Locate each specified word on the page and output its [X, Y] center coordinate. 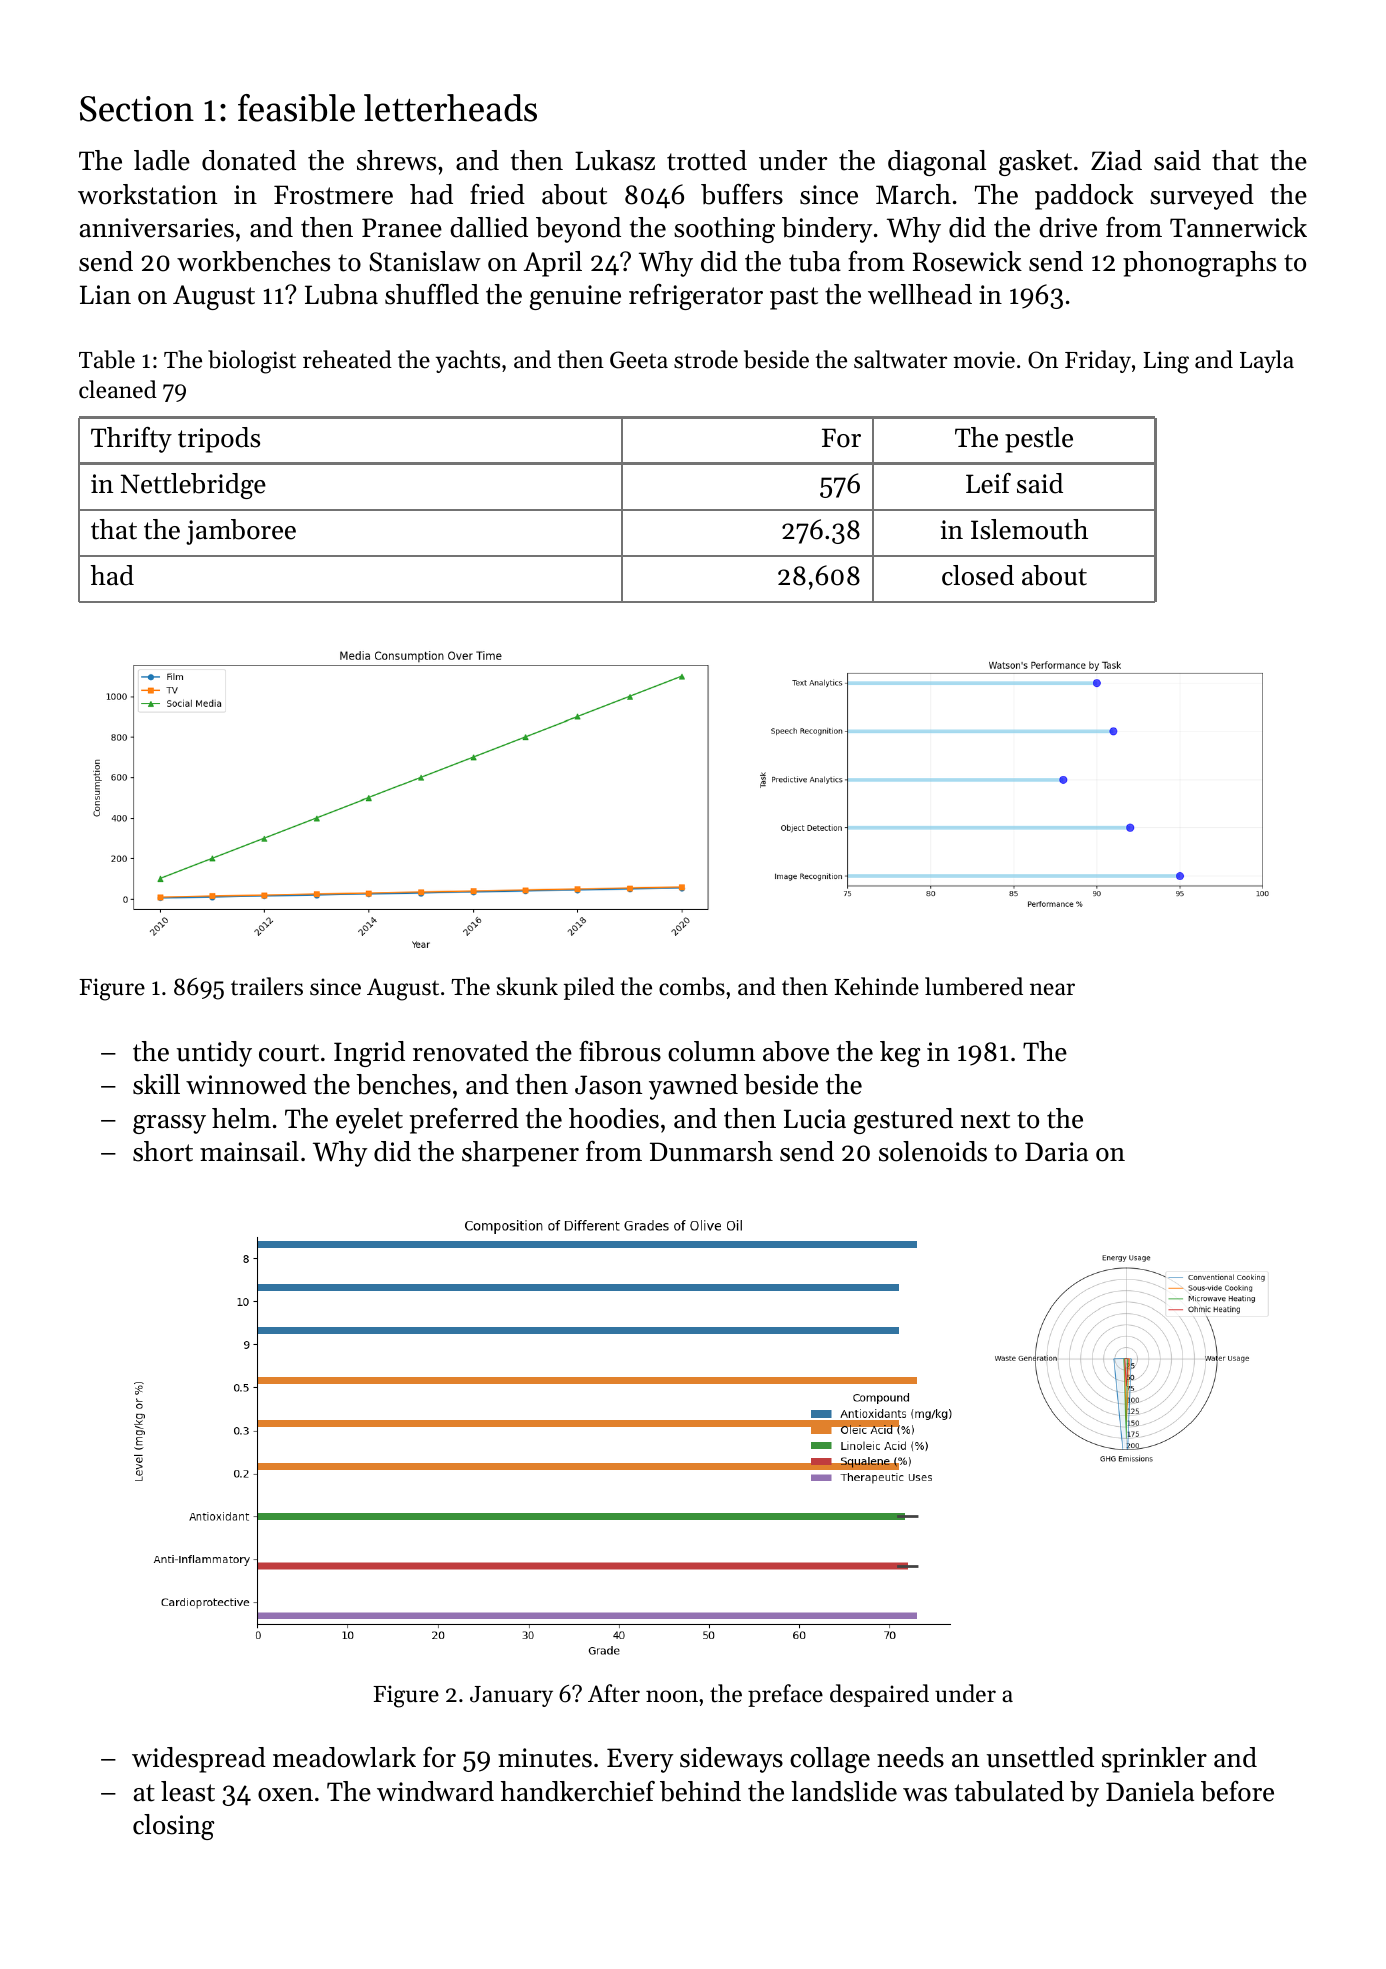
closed [978, 575]
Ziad [1116, 160]
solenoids [933, 1151]
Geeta [639, 360]
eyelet [369, 1121]
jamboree [241, 532]
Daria [1056, 1151]
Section [137, 109]
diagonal [937, 163]
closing [173, 1827]
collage [830, 1760]
